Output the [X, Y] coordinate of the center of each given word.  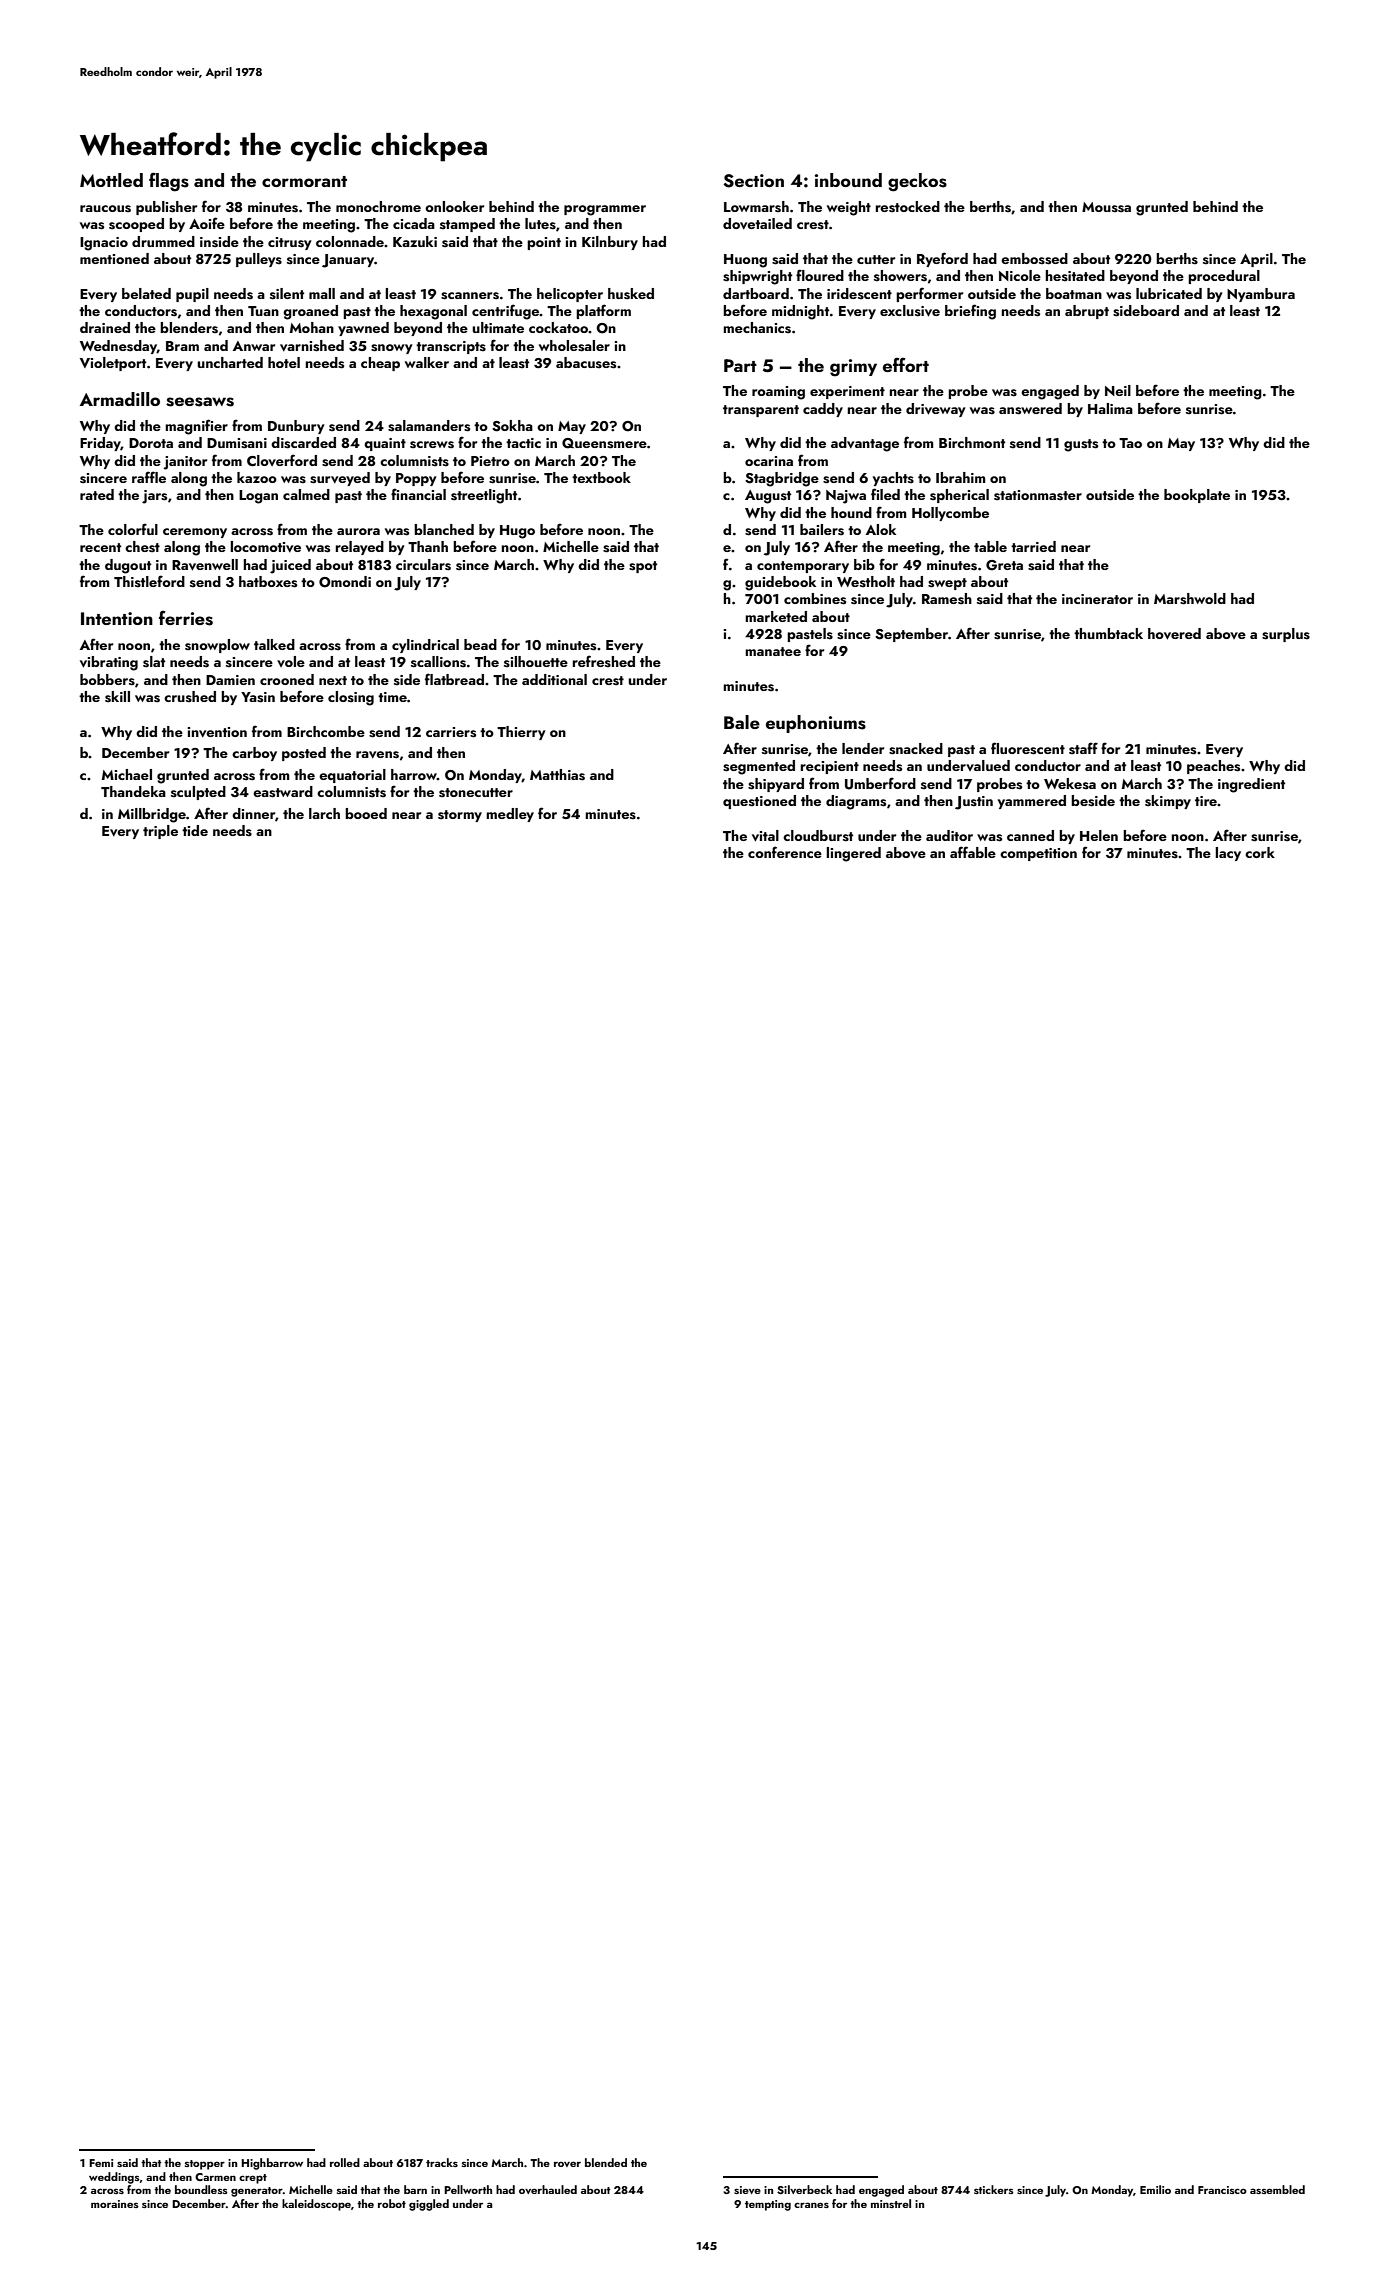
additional [554, 679]
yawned [363, 329]
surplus [1286, 635]
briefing [970, 312]
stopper [205, 2165]
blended [606, 2162]
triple [160, 832]
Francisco [1222, 2190]
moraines [115, 2204]
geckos [917, 182]
